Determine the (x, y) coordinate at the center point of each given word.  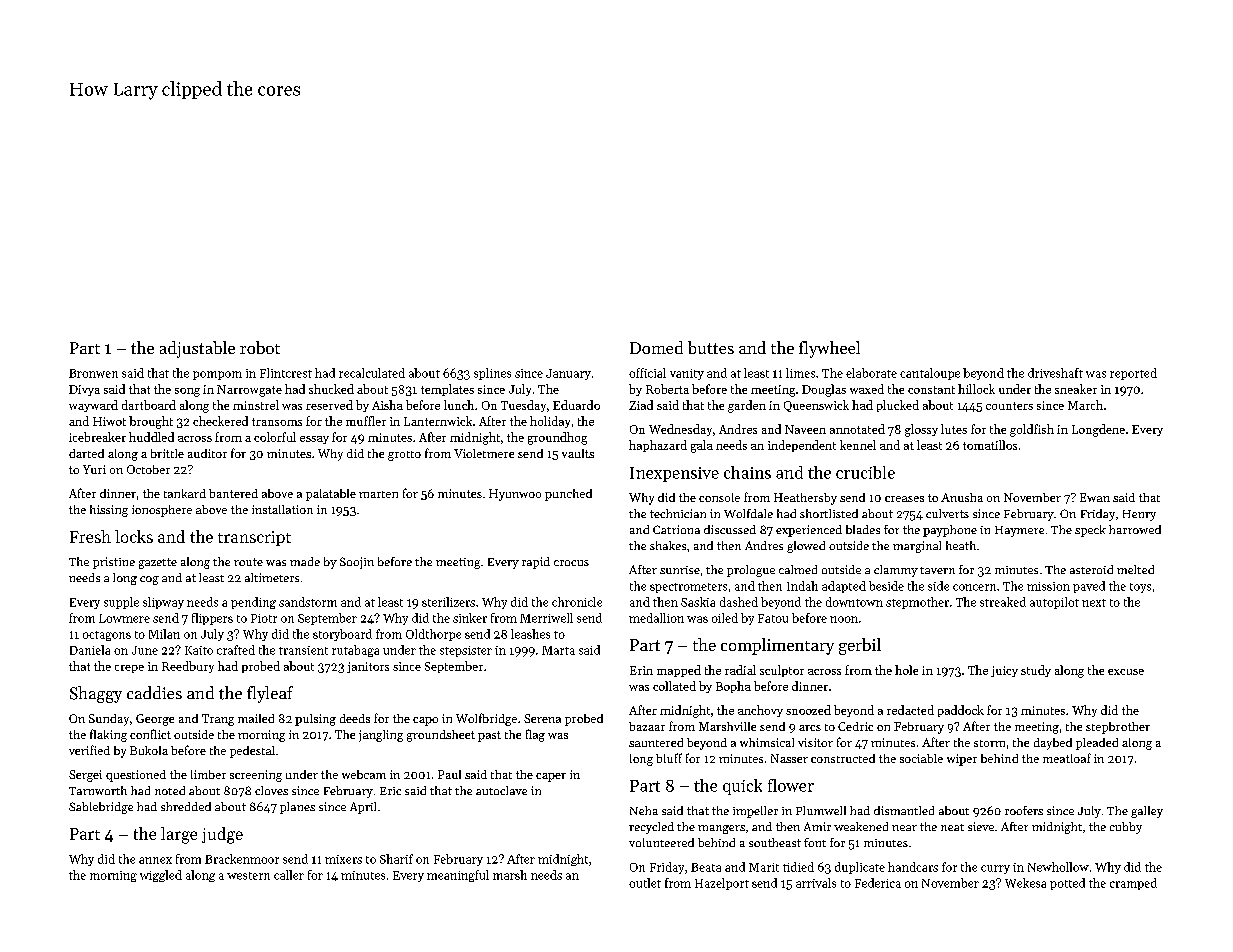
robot (260, 347)
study (1036, 671)
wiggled (161, 876)
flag (535, 735)
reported (1133, 374)
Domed (656, 347)
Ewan (1095, 497)
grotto (404, 456)
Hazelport (722, 884)
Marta (558, 650)
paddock (961, 711)
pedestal (252, 752)
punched (568, 495)
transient (303, 650)
